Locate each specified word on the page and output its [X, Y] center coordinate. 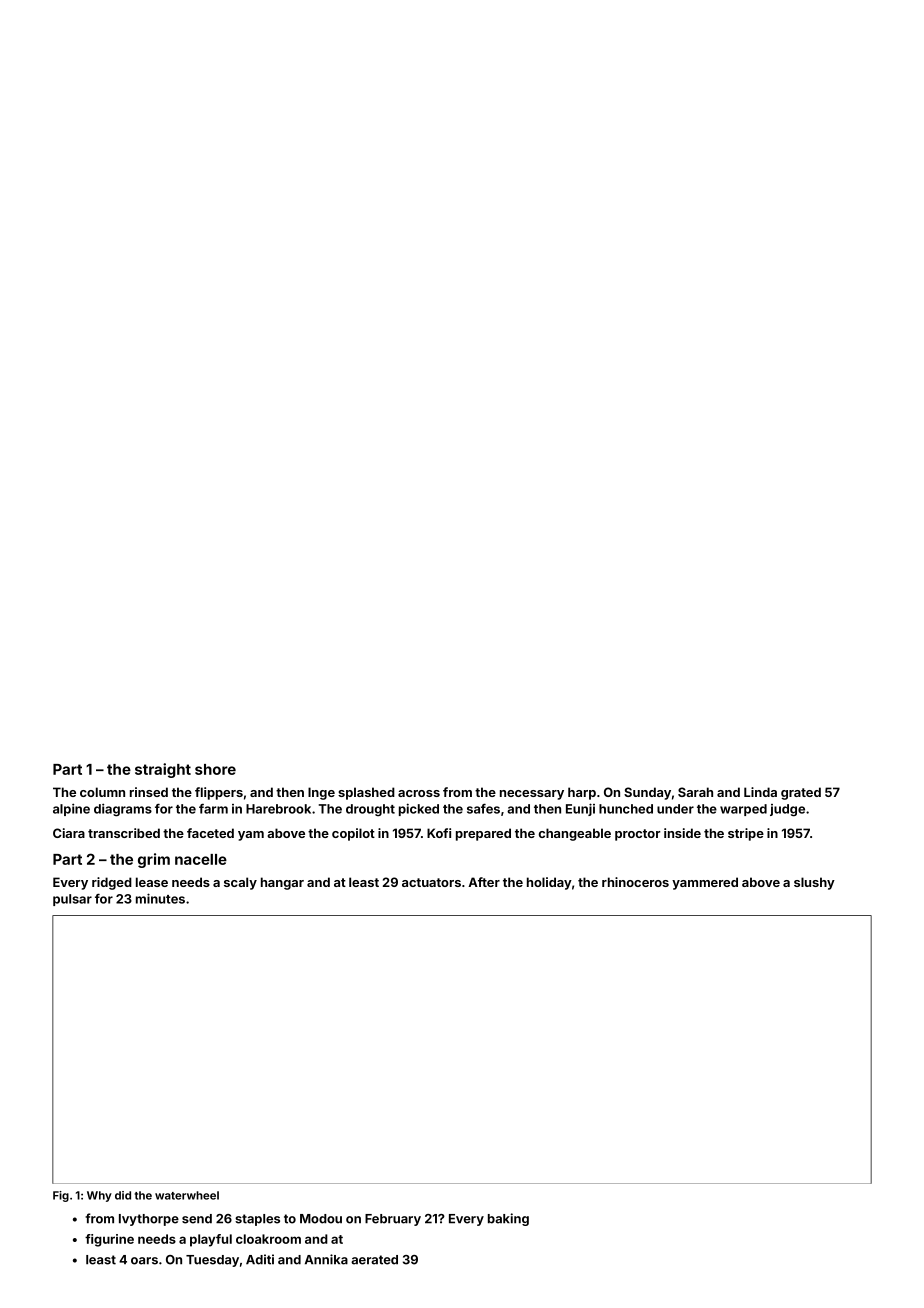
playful [211, 1240]
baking [508, 1219]
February [393, 1220]
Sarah [695, 792]
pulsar [72, 900]
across [419, 793]
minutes [160, 898]
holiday [549, 883]
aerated [374, 1260]
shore [215, 769]
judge [787, 810]
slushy [814, 883]
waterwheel [187, 1195]
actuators [431, 882]
